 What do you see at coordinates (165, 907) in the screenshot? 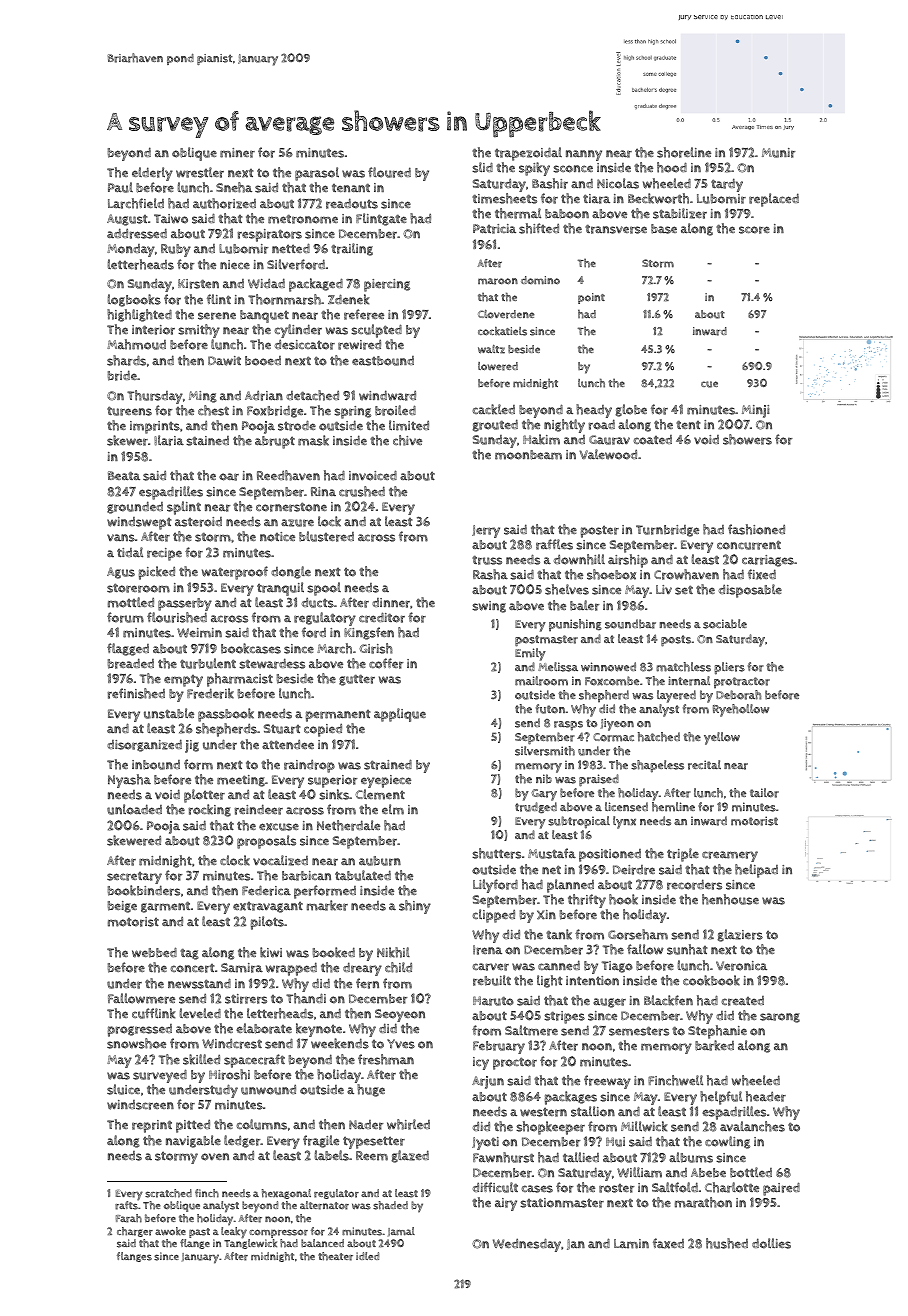
I see `garment` at bounding box center [165, 907].
